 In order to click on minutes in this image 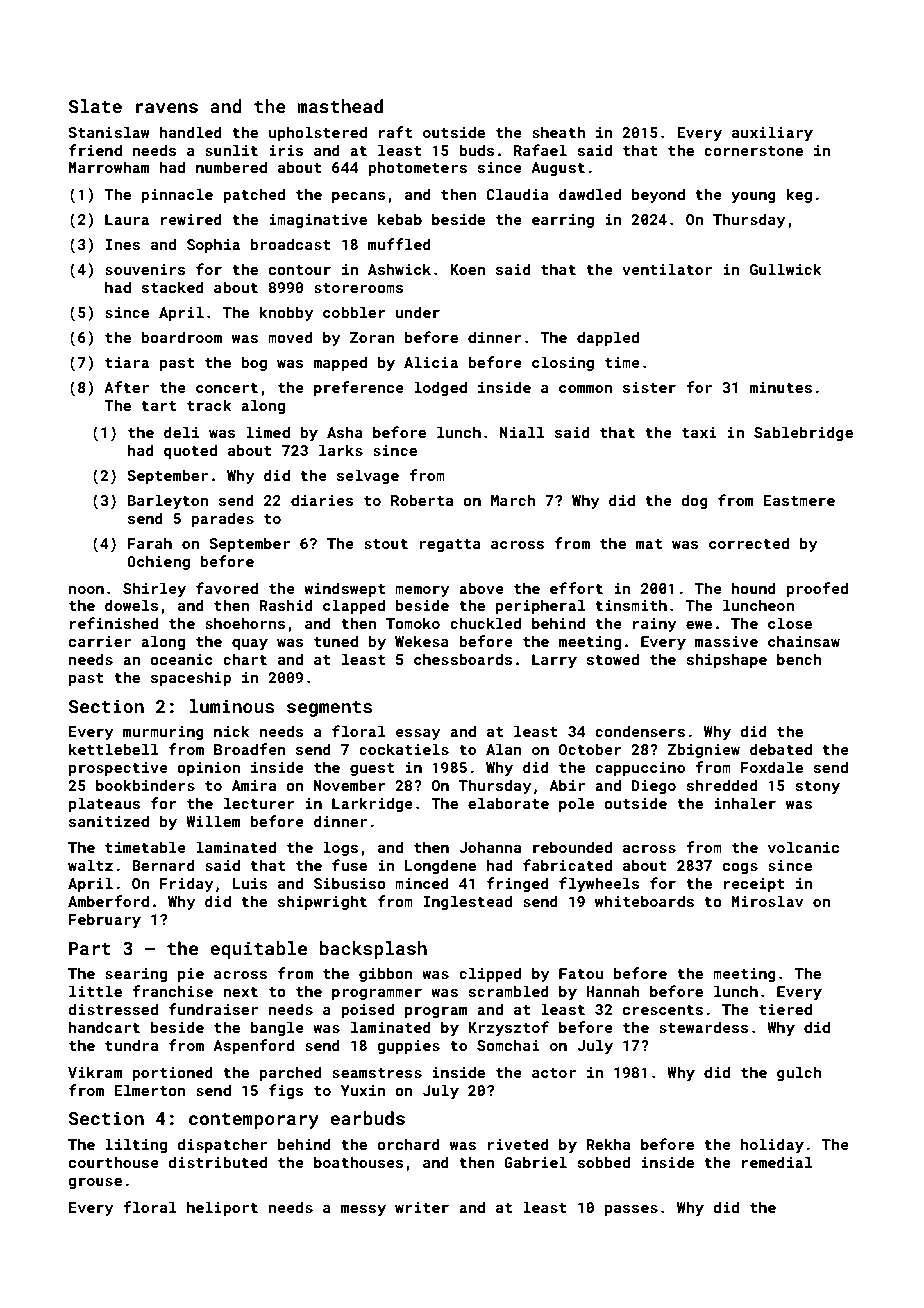, I will do `click(781, 387)`.
